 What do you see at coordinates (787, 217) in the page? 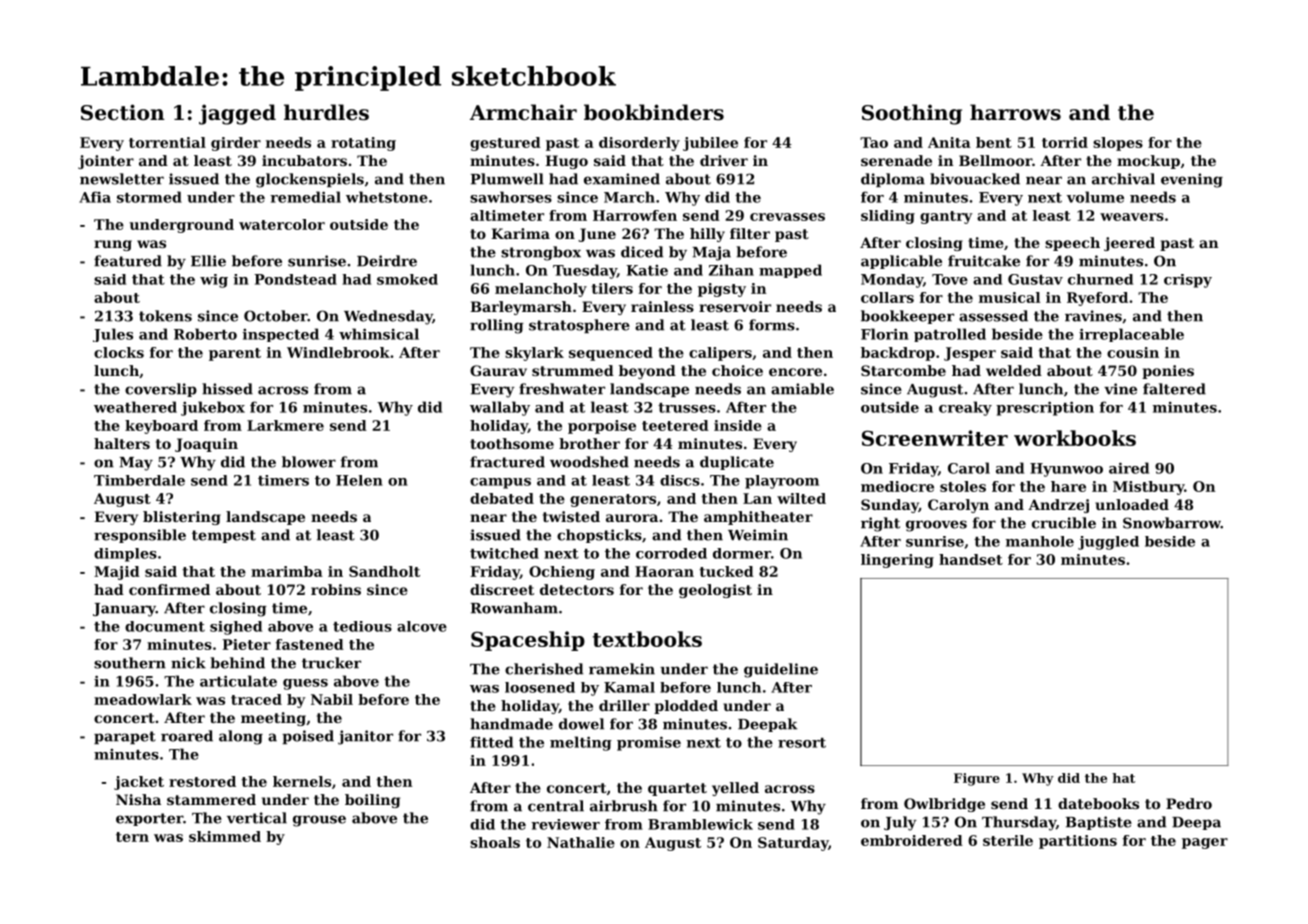
I see `crevasses` at bounding box center [787, 217].
